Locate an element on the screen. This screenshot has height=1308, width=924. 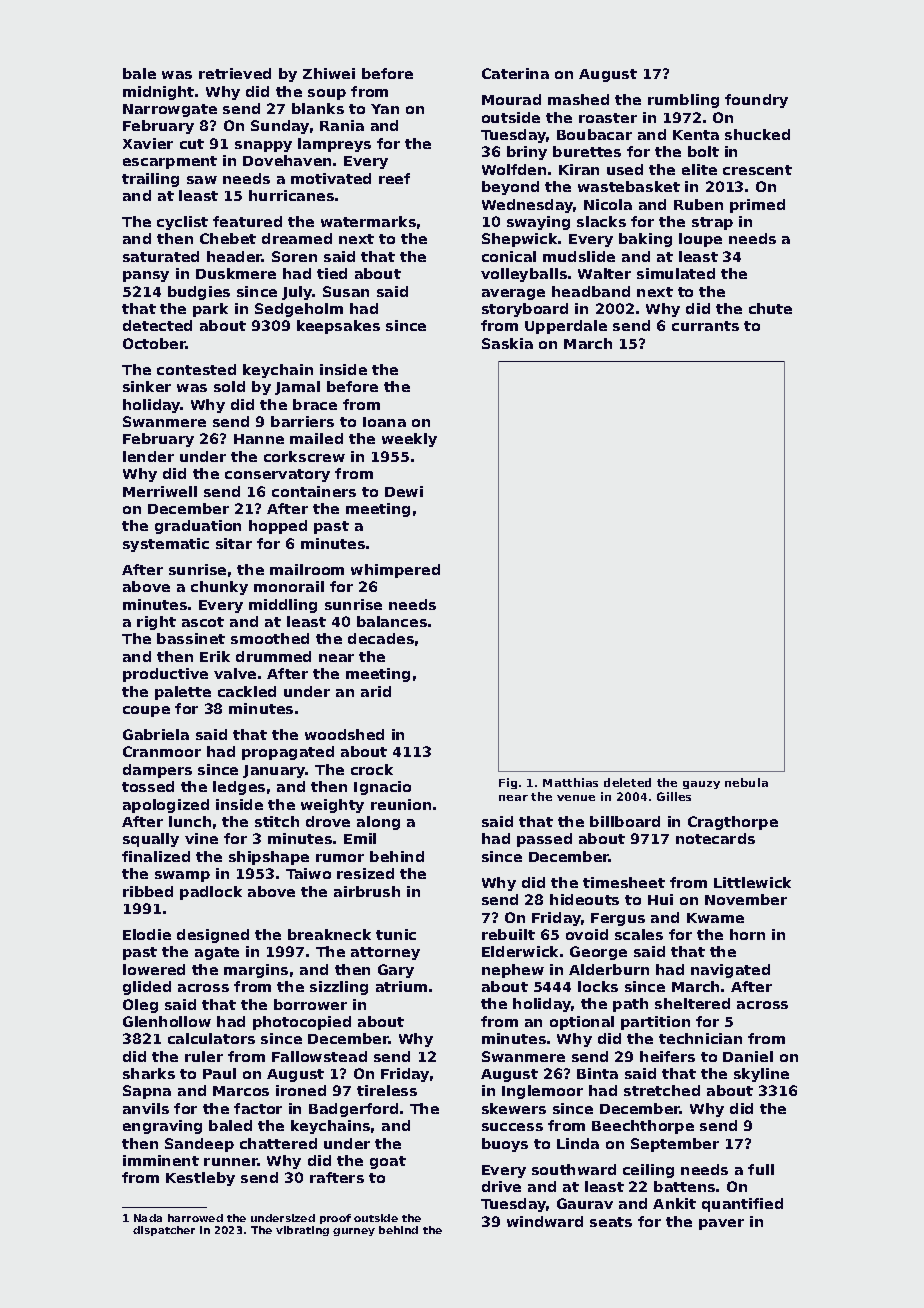
foundry is located at coordinates (756, 101).
